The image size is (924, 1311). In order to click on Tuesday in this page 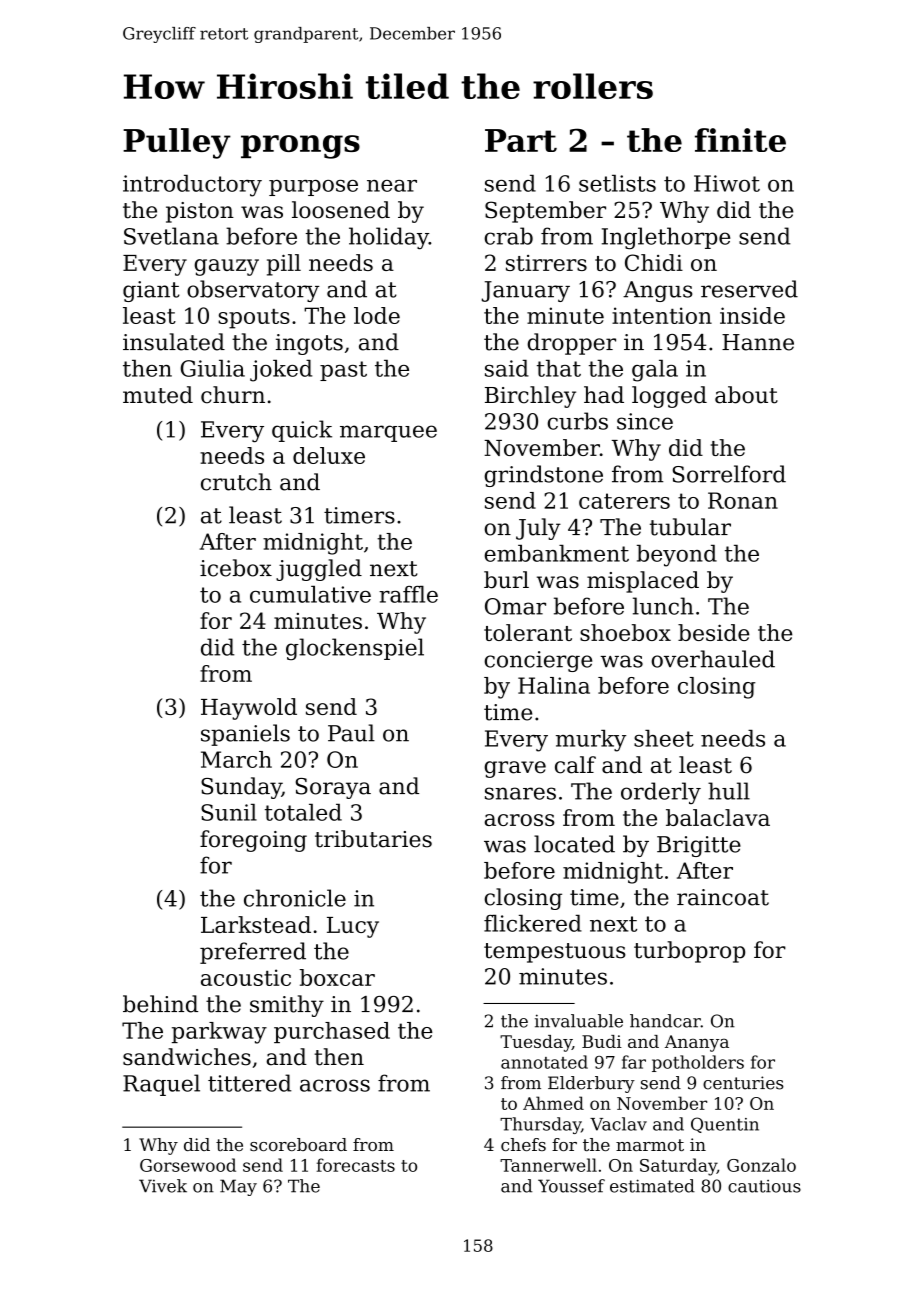, I will do `click(536, 1043)`.
